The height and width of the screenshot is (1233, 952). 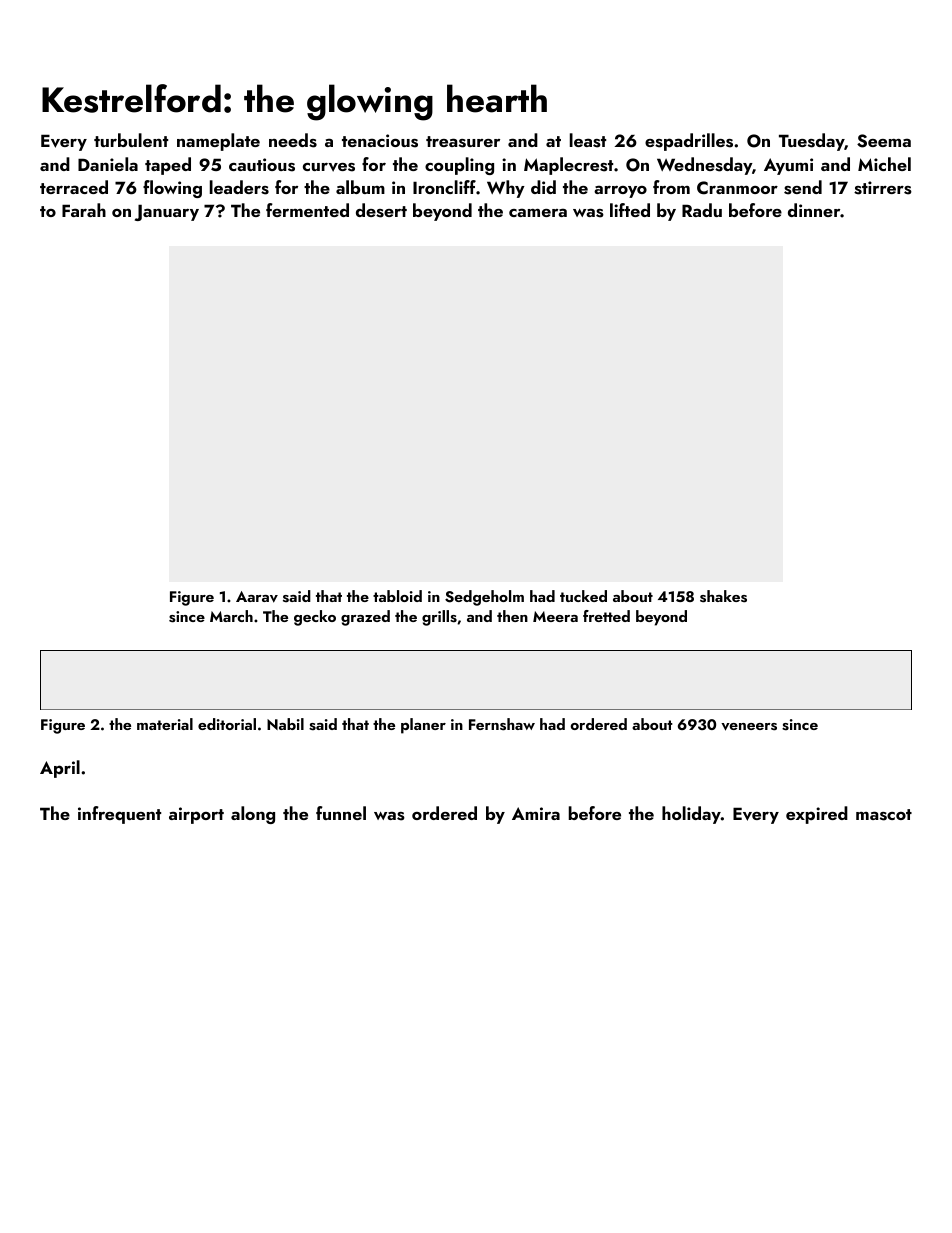 What do you see at coordinates (606, 616) in the screenshot?
I see `fretted` at bounding box center [606, 616].
